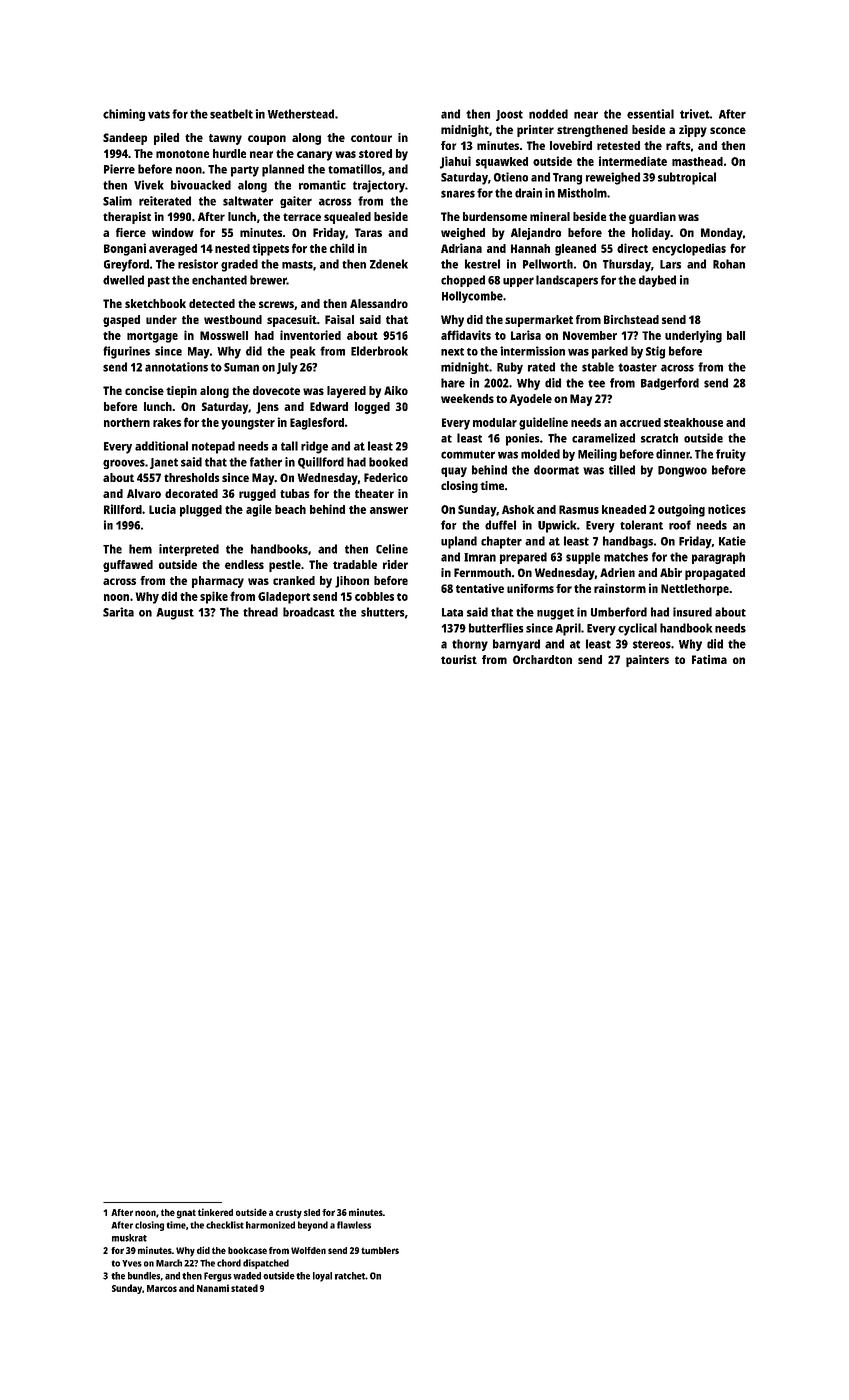  I want to click on guardian, so click(652, 218).
